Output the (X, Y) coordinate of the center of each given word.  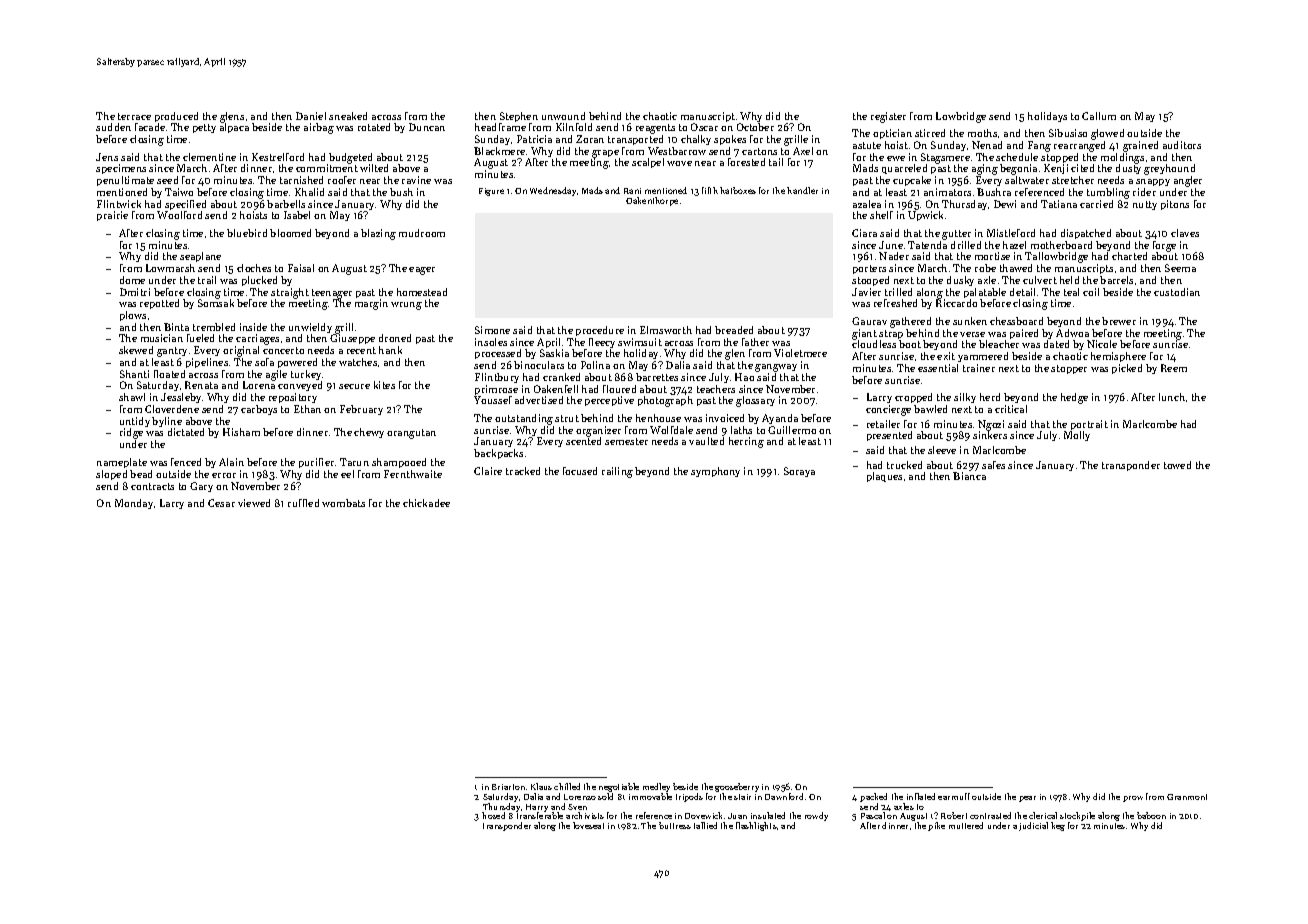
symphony (715, 472)
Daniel (311, 116)
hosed (493, 815)
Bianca (969, 476)
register (888, 117)
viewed (254, 503)
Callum (1099, 116)
